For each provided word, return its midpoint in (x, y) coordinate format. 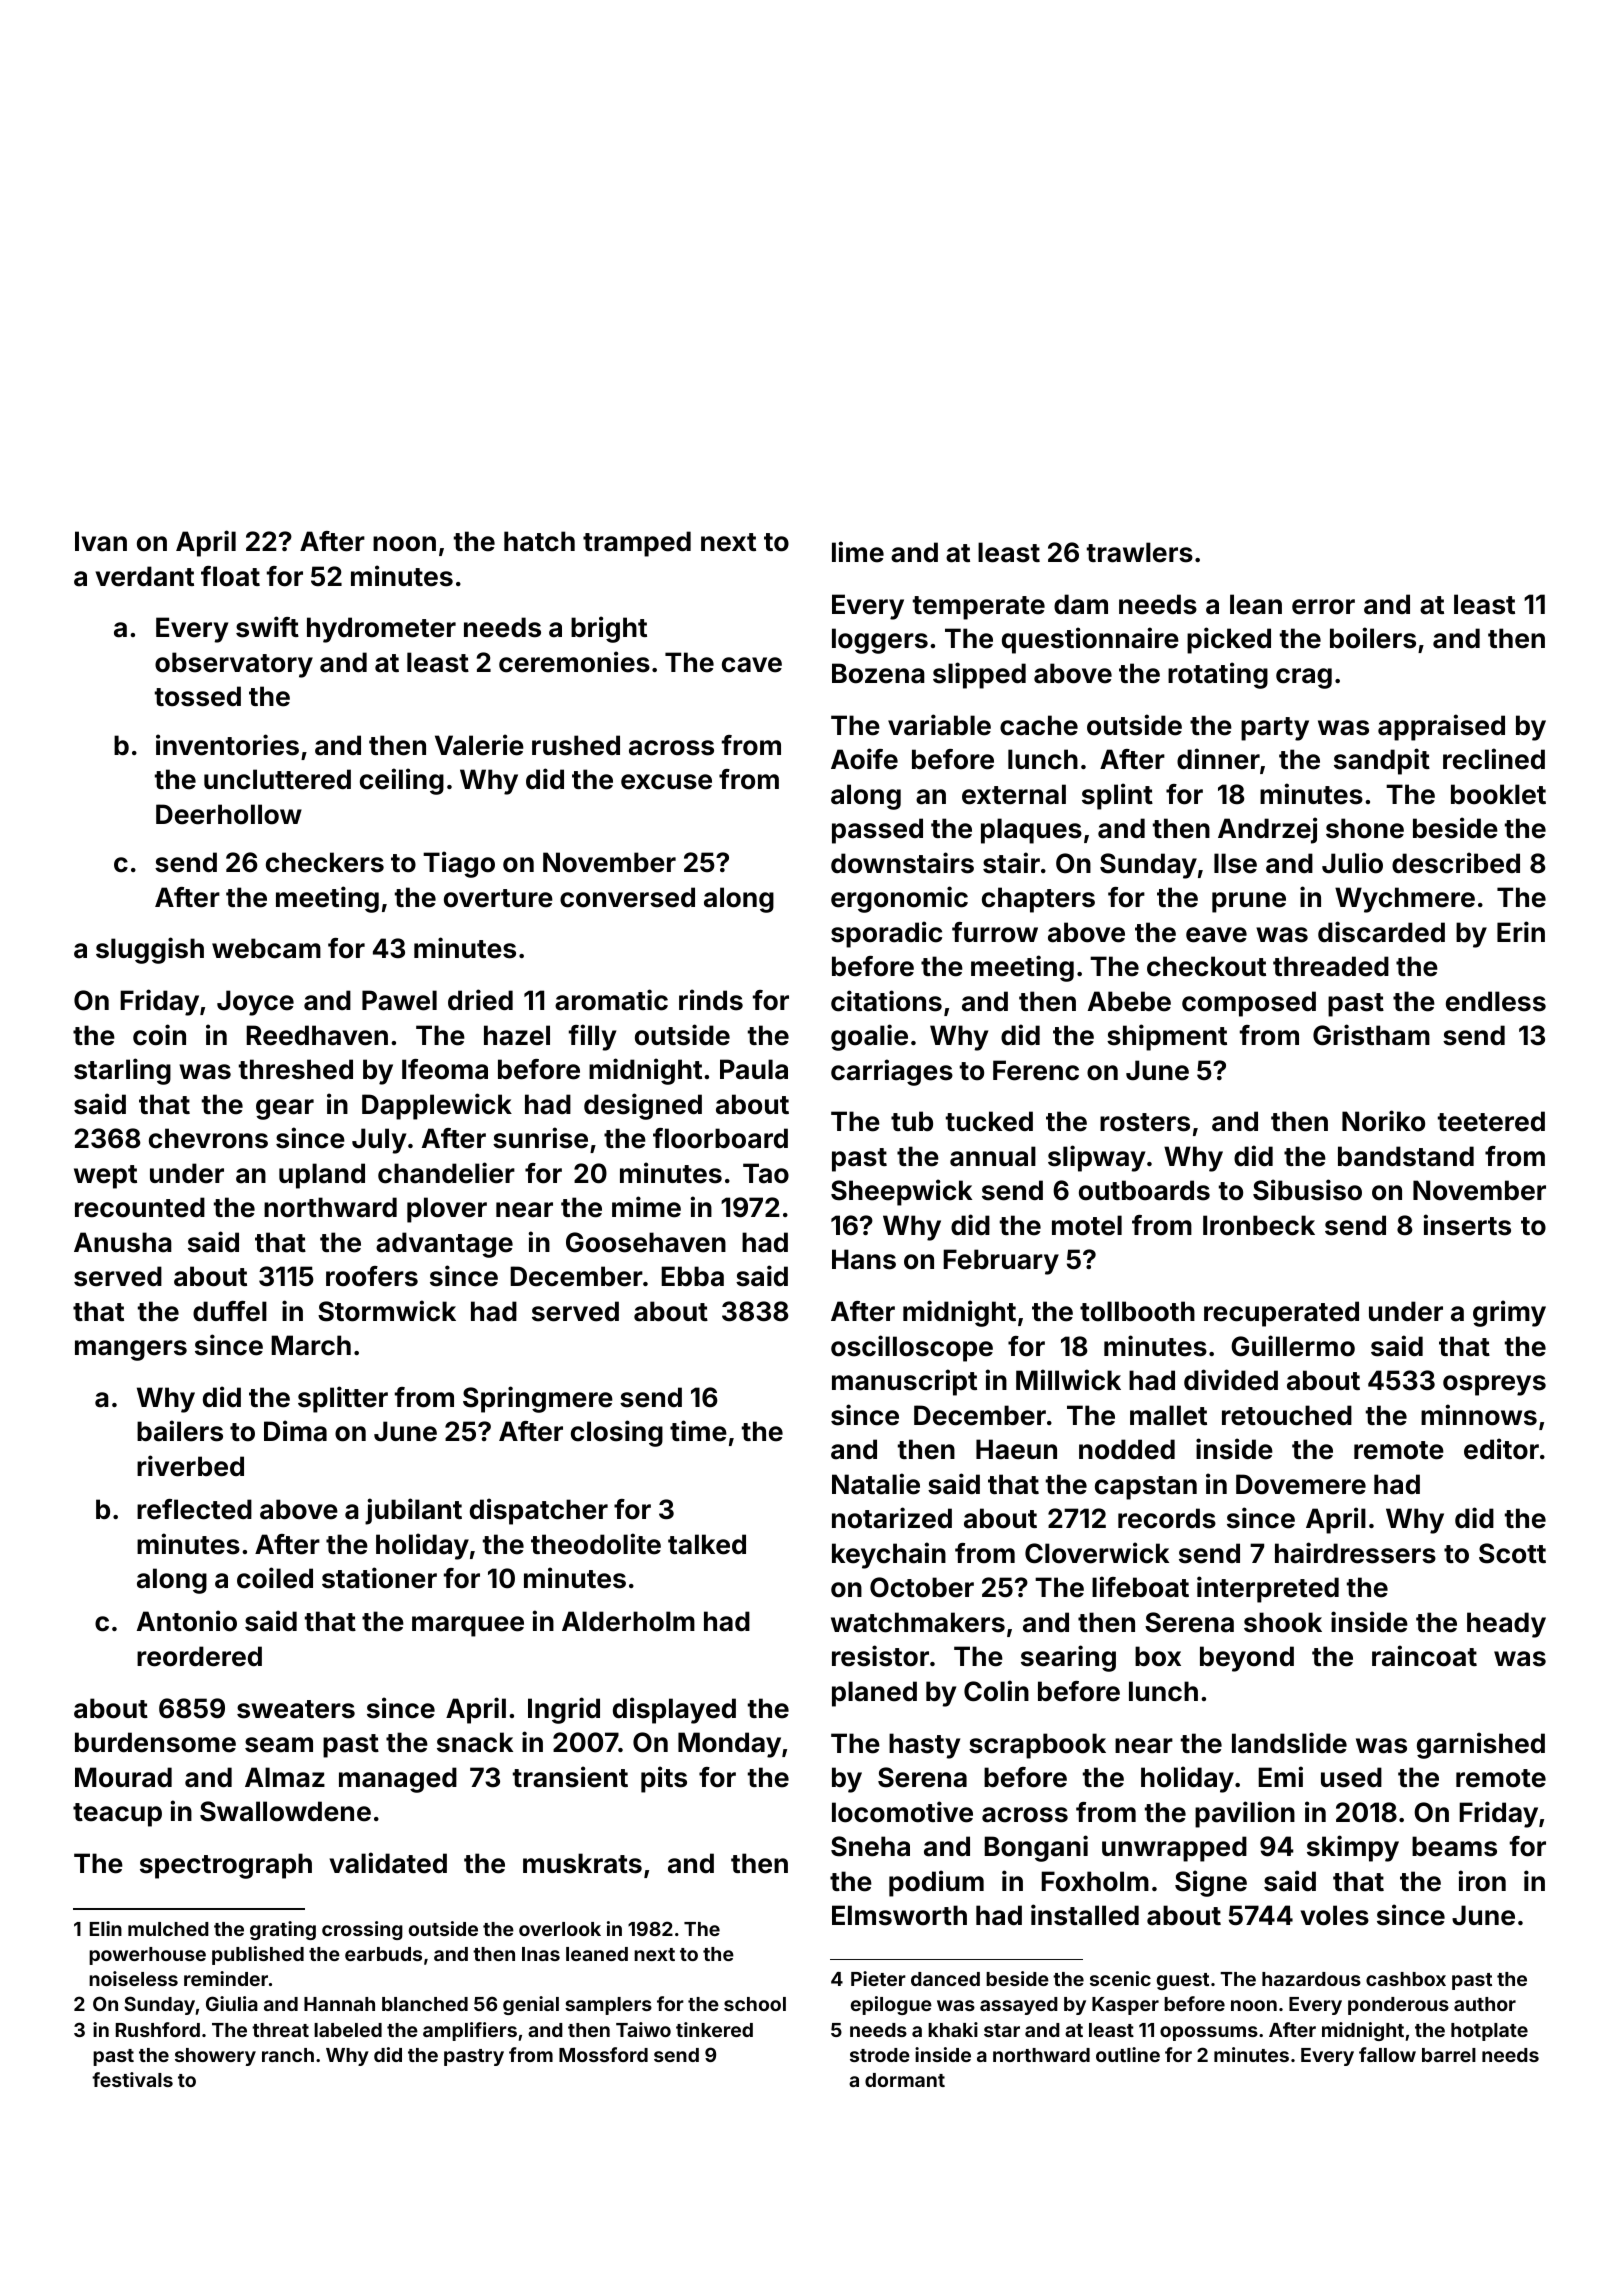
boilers (1373, 638)
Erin (1521, 931)
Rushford (158, 2029)
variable (939, 725)
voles (1335, 1915)
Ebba (692, 1276)
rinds (711, 1000)
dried (480, 1000)
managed (398, 1780)
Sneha (870, 1846)
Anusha (123, 1242)
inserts (1467, 1225)
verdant (145, 576)
